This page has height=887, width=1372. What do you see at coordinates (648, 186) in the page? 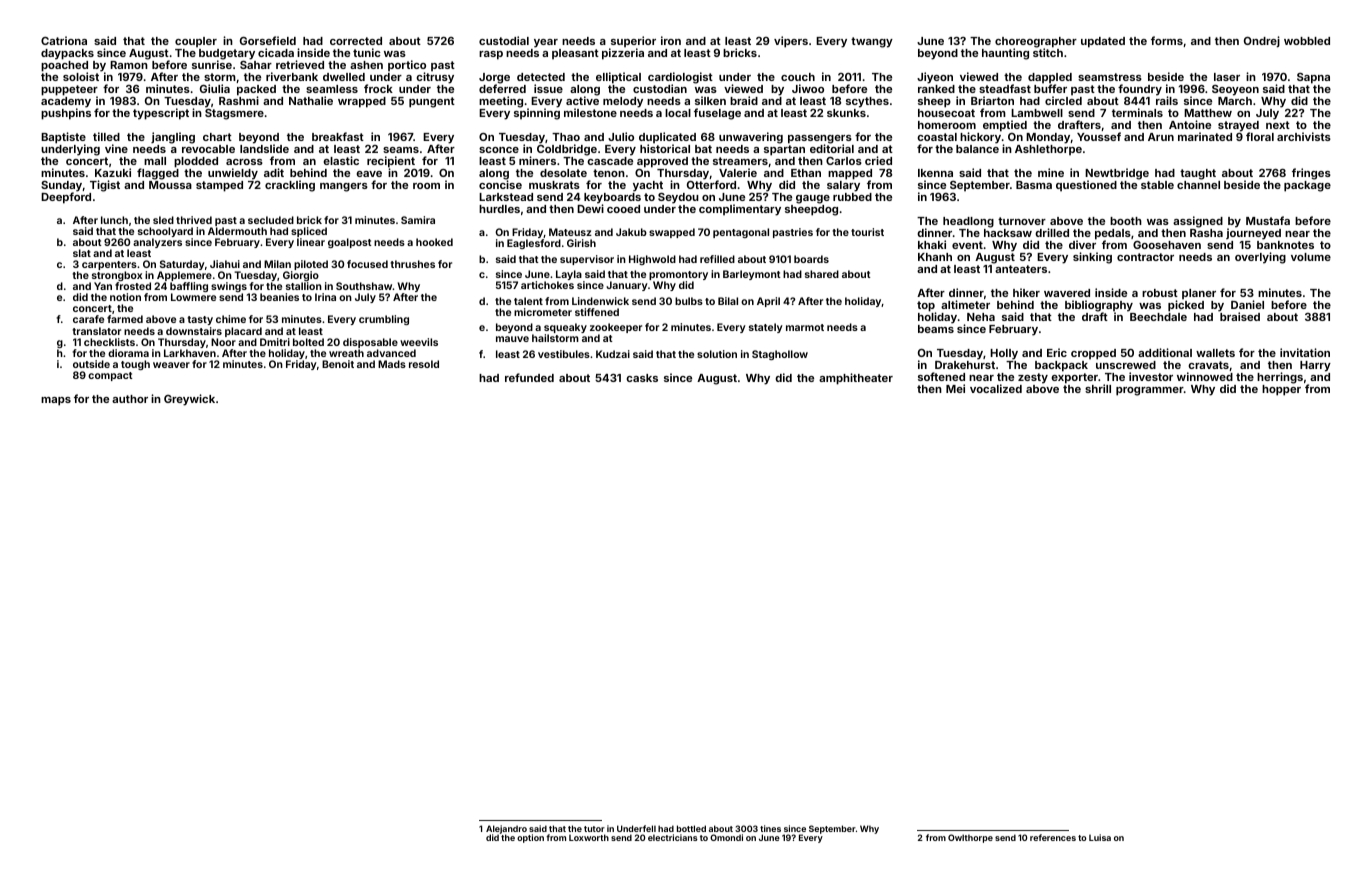
I see `yacht` at bounding box center [648, 186].
